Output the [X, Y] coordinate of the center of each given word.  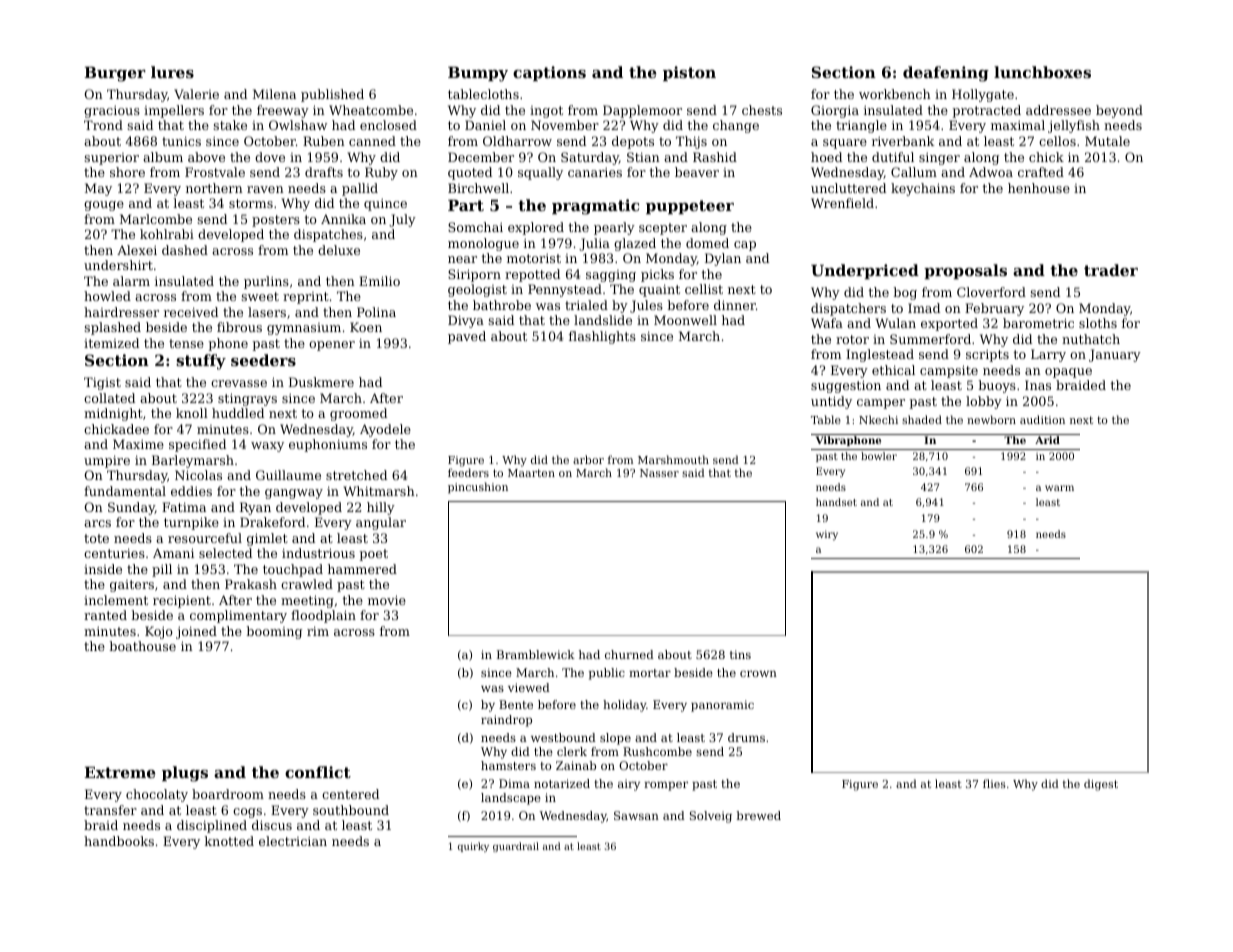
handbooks [119, 841]
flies [994, 783]
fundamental [125, 491]
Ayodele [385, 430]
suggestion [846, 386]
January [1115, 355]
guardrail [516, 847]
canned [372, 141]
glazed [635, 244]
